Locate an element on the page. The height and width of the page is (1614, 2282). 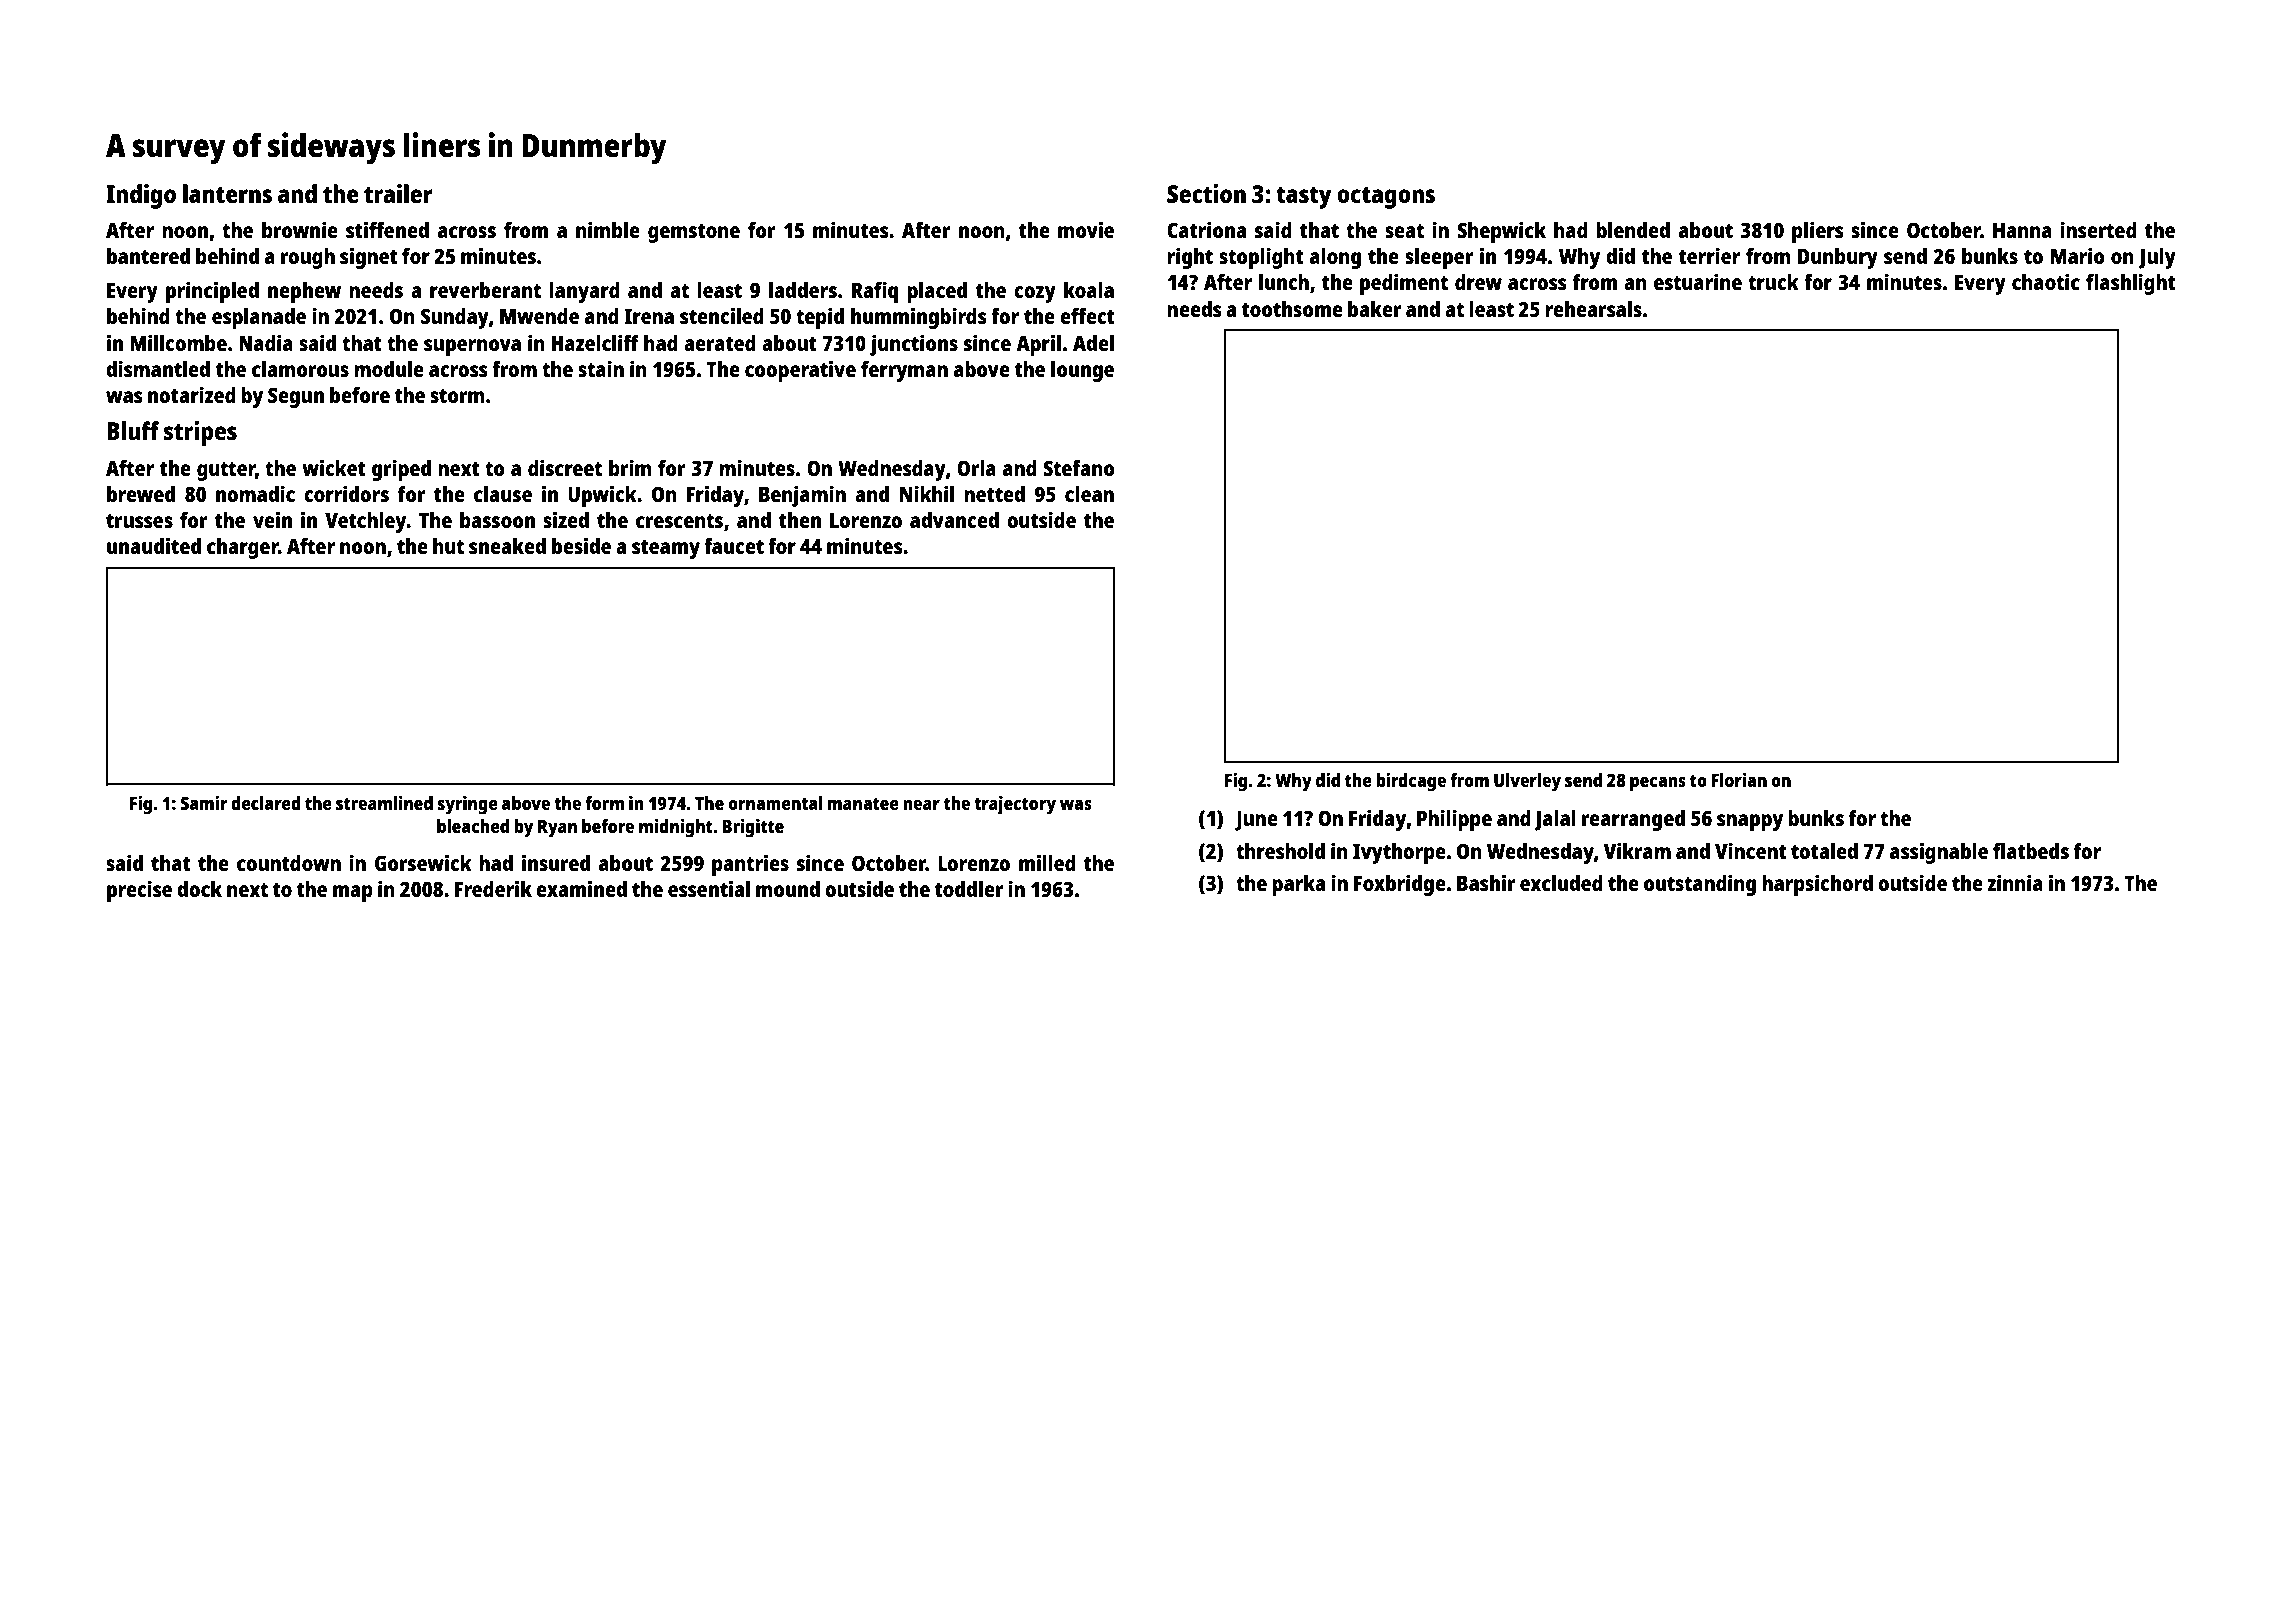
trajectory is located at coordinates (1015, 805).
